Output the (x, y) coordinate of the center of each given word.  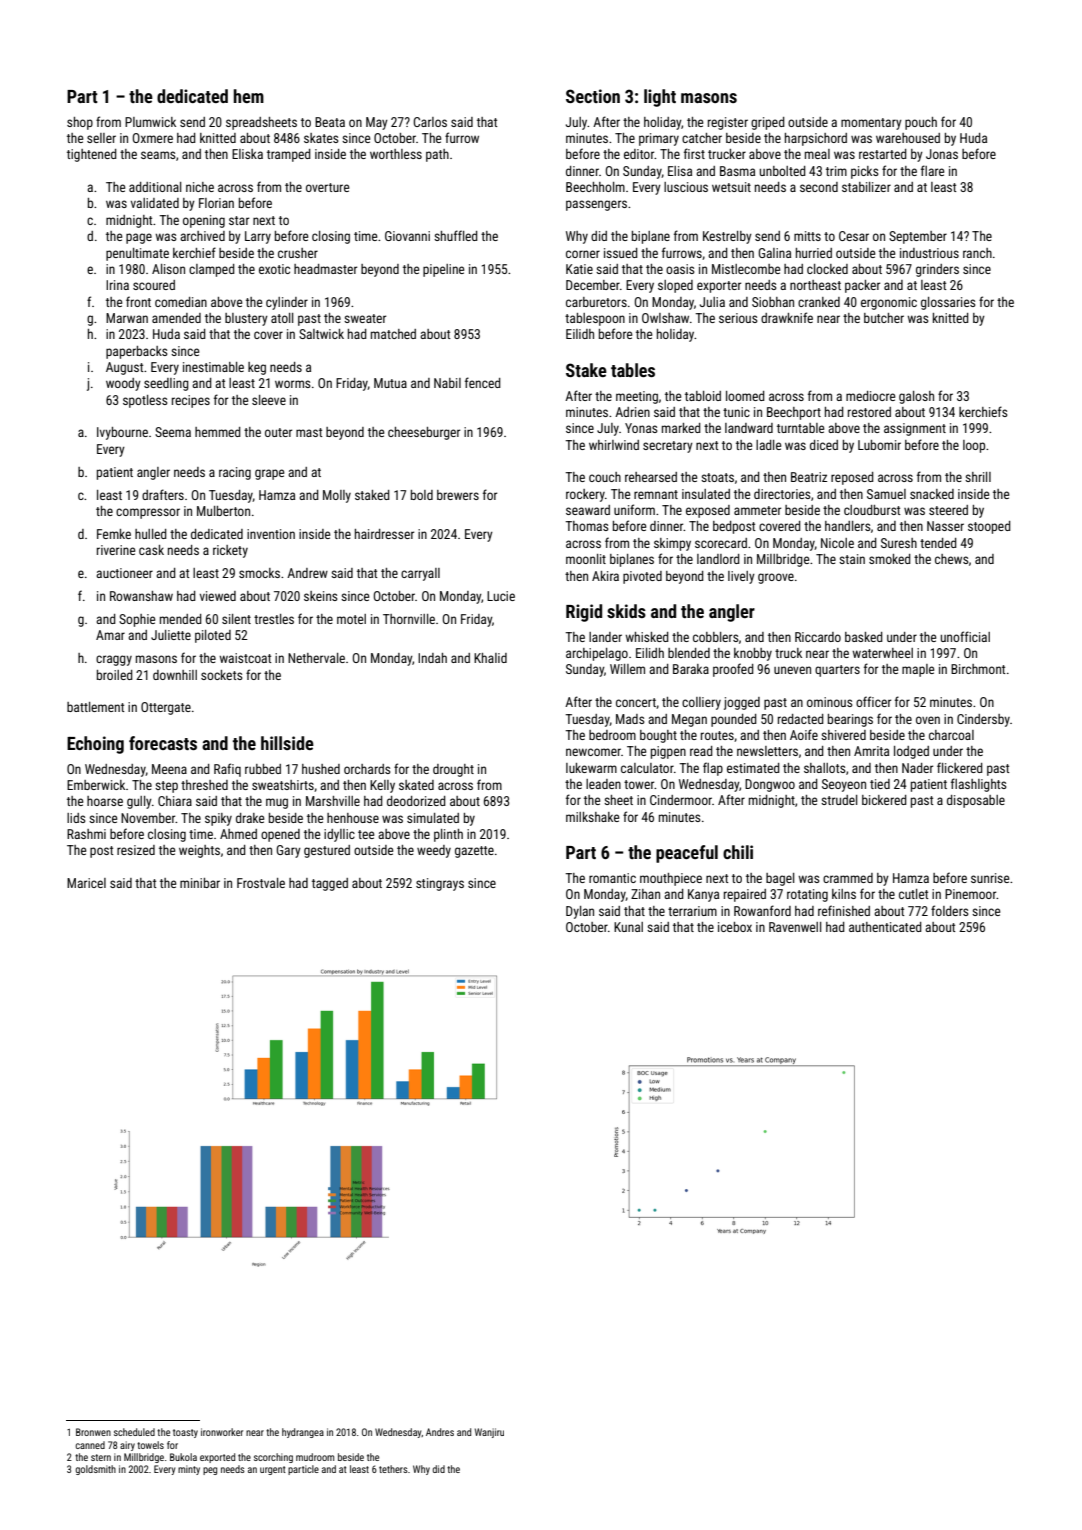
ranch (977, 253)
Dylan (580, 912)
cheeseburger (424, 433)
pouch (921, 123)
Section (593, 96)
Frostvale (261, 883)
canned (90, 1445)
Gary (288, 851)
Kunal (628, 927)
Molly (337, 496)
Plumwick (150, 122)
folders (950, 910)
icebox (735, 927)
